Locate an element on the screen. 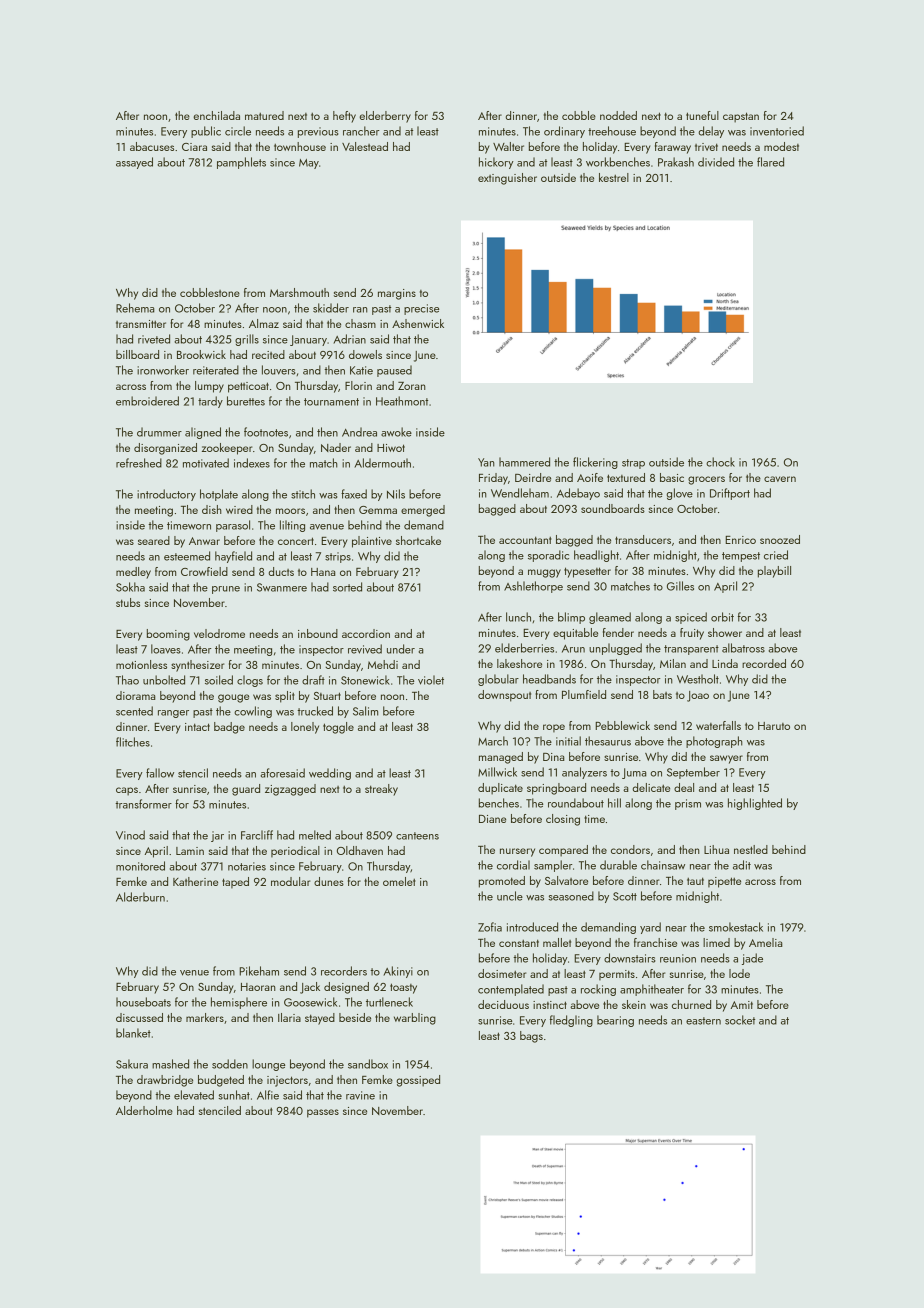 The image size is (924, 1308). Haoran is located at coordinates (258, 987).
